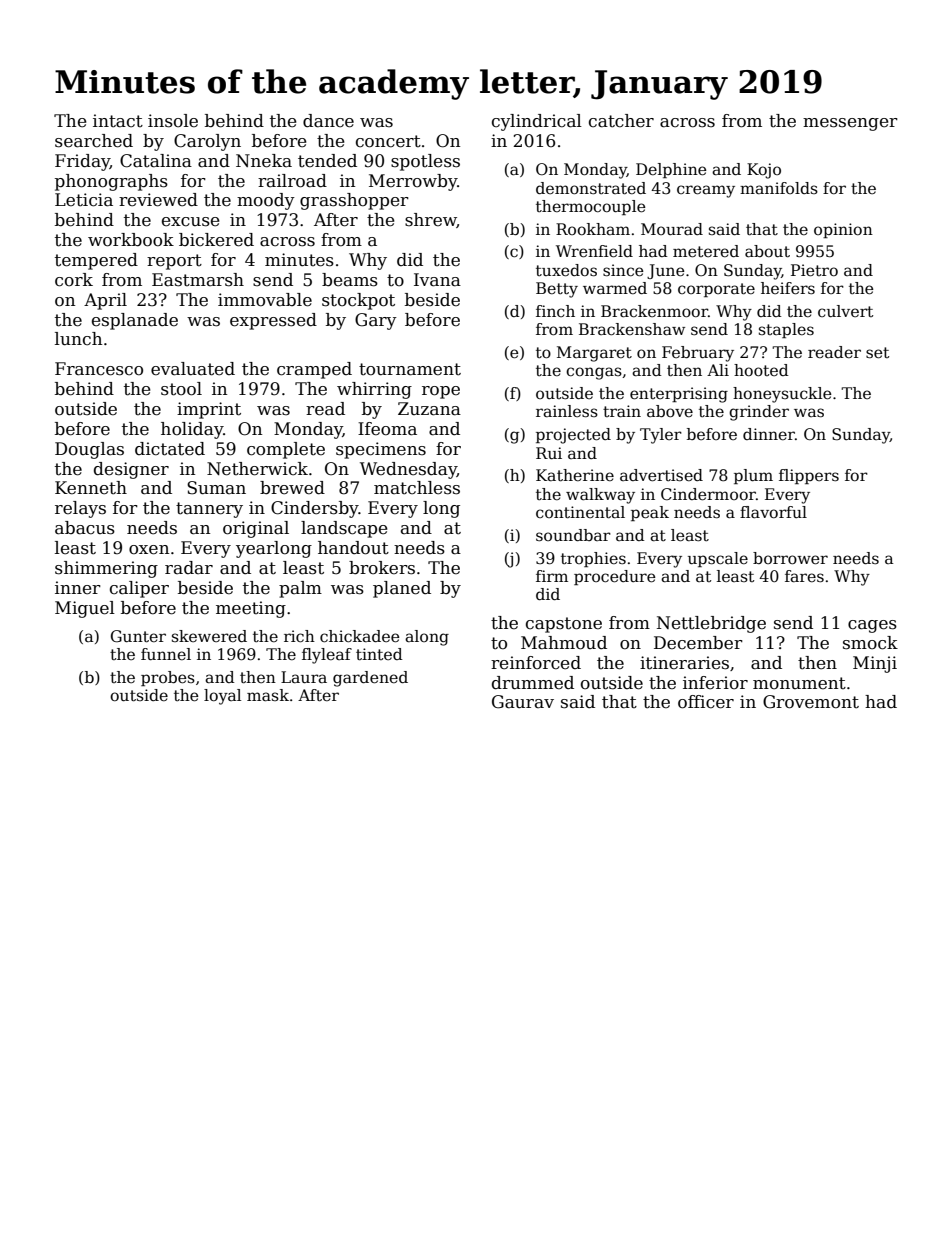 The image size is (952, 1233). What do you see at coordinates (523, 702) in the document?
I see `Gaurav` at bounding box center [523, 702].
